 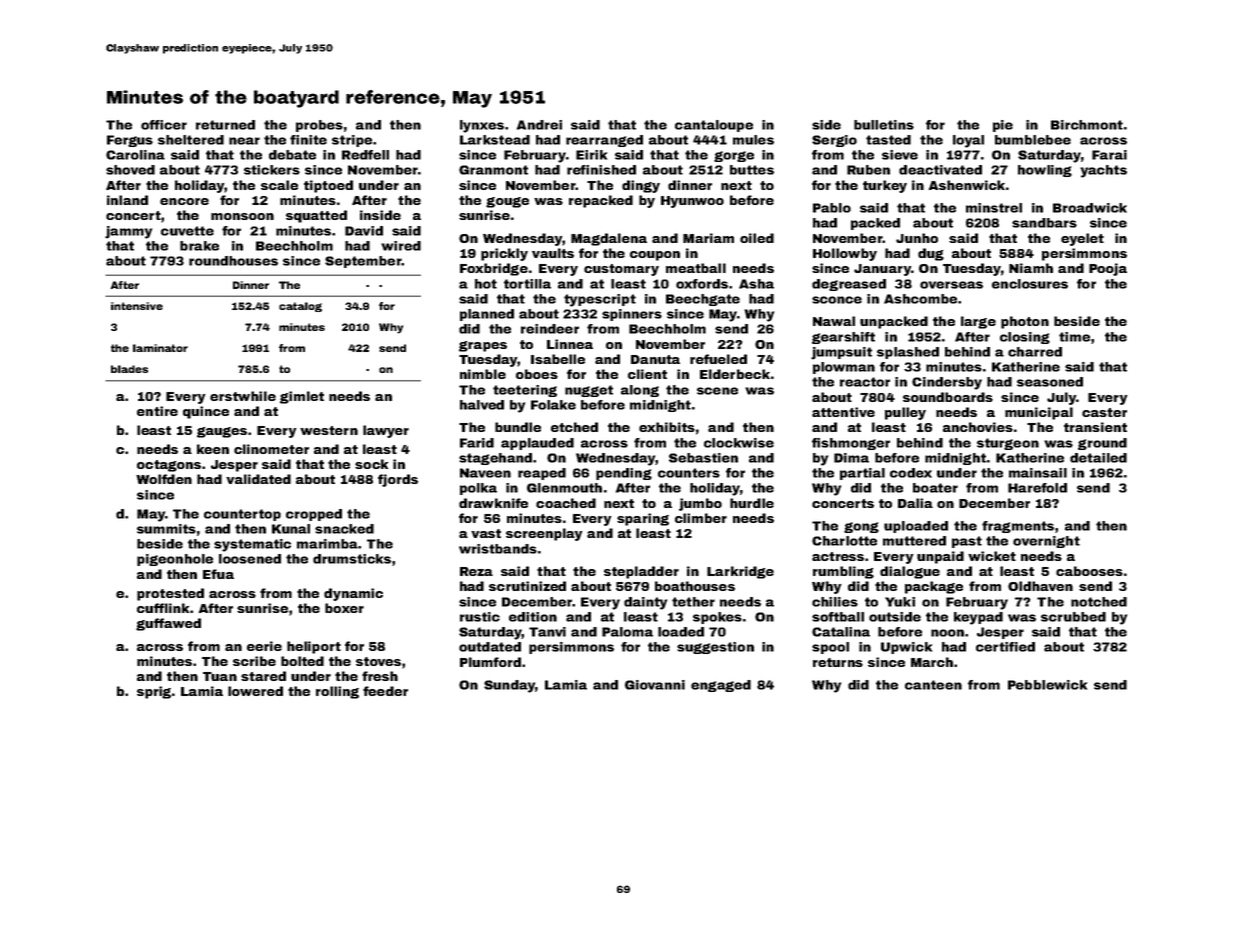 What do you see at coordinates (477, 443) in the screenshot?
I see `Farid` at bounding box center [477, 443].
